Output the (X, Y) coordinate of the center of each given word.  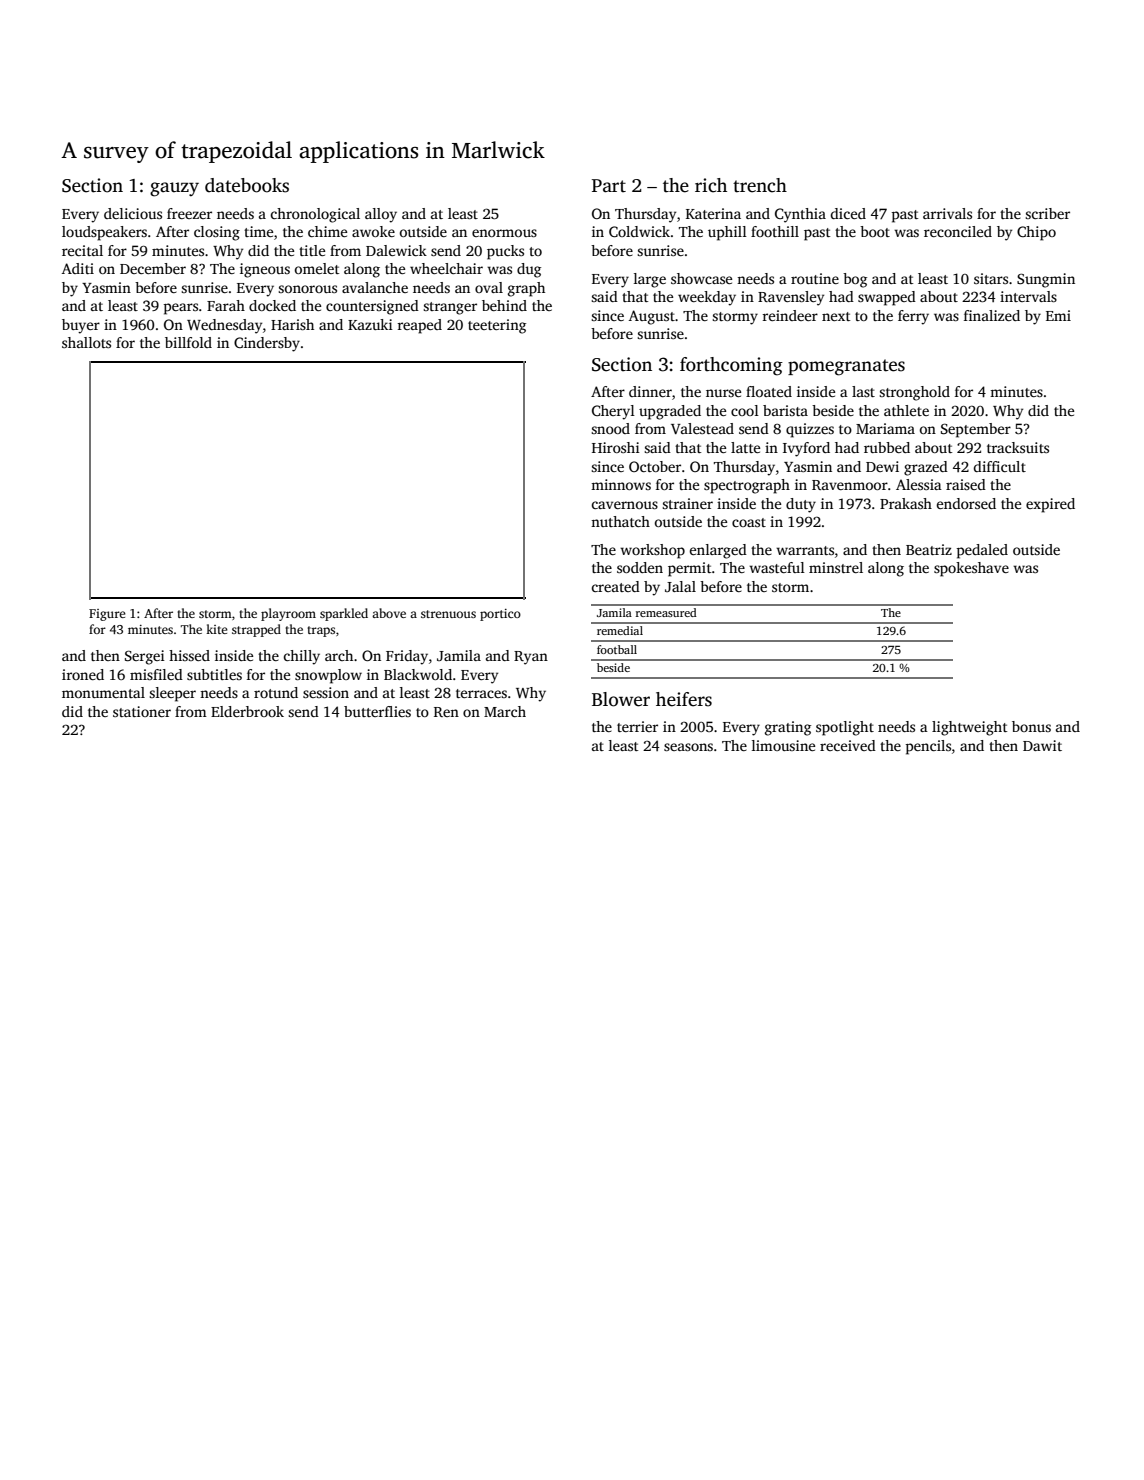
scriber (1047, 213)
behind (504, 305)
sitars (991, 278)
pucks (505, 252)
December (153, 268)
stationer (142, 711)
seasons (688, 747)
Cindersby (267, 344)
